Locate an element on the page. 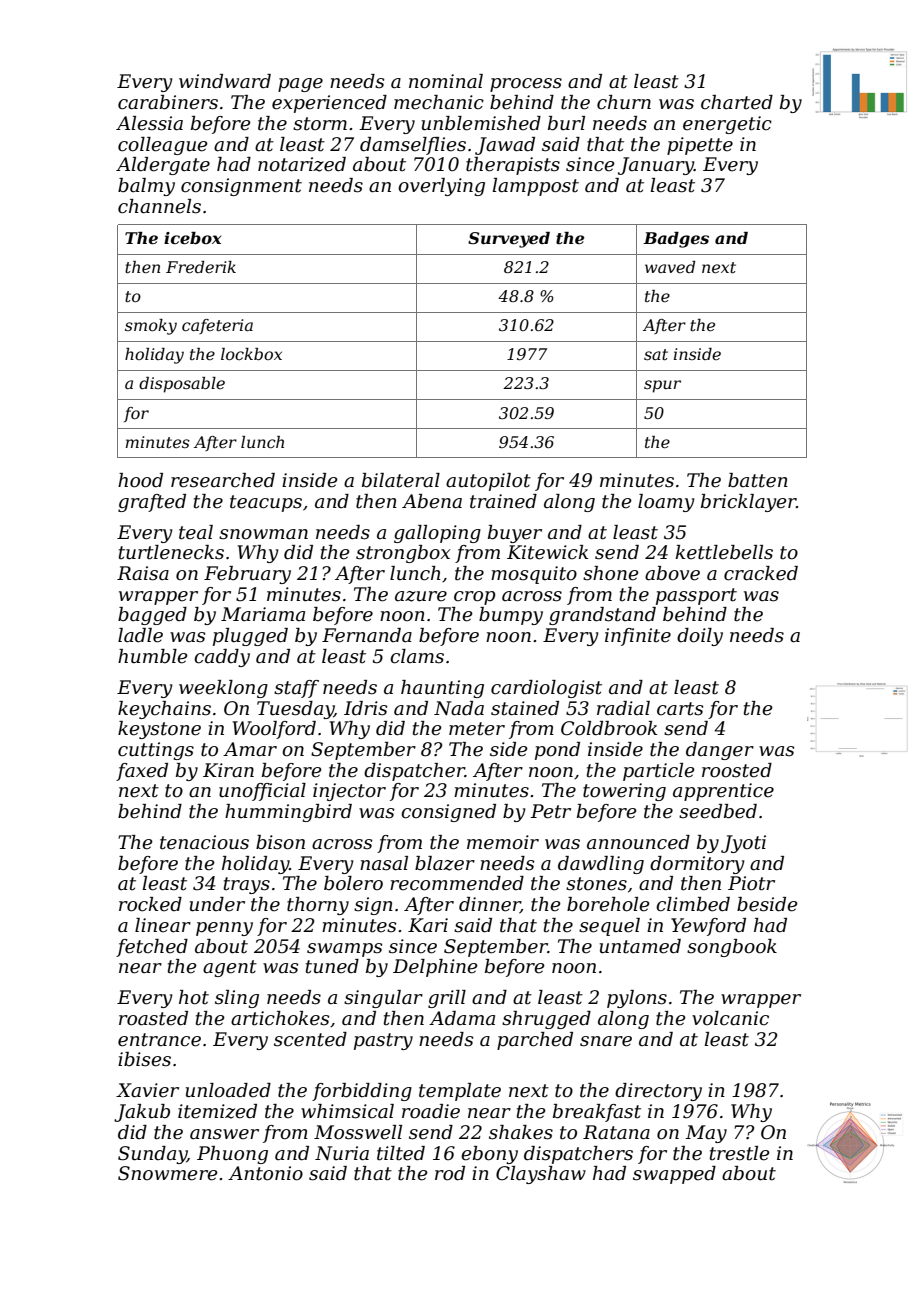 This document has width=924, height=1308. Alessia is located at coordinates (149, 123).
